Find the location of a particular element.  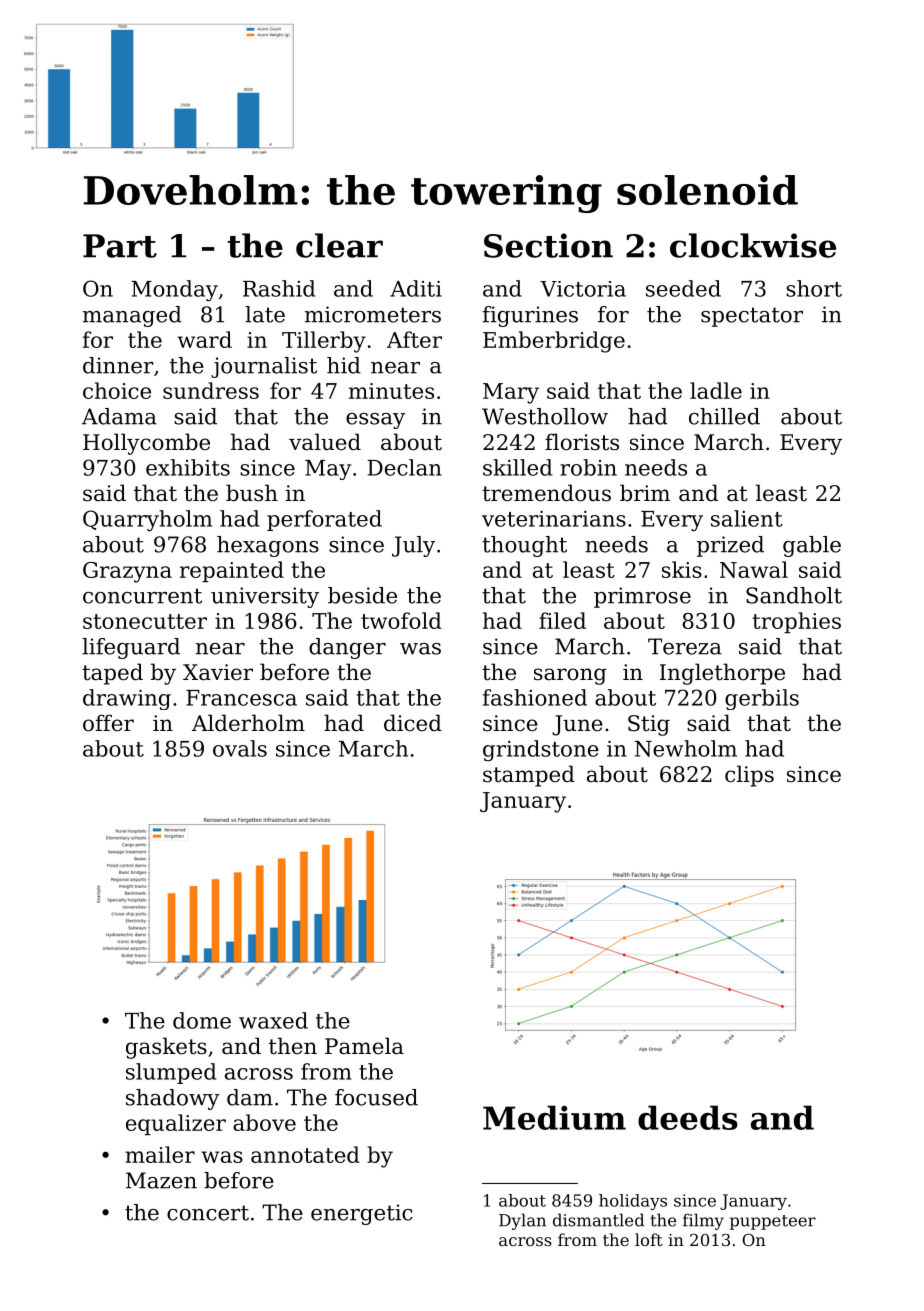

mailer is located at coordinates (160, 1154).
